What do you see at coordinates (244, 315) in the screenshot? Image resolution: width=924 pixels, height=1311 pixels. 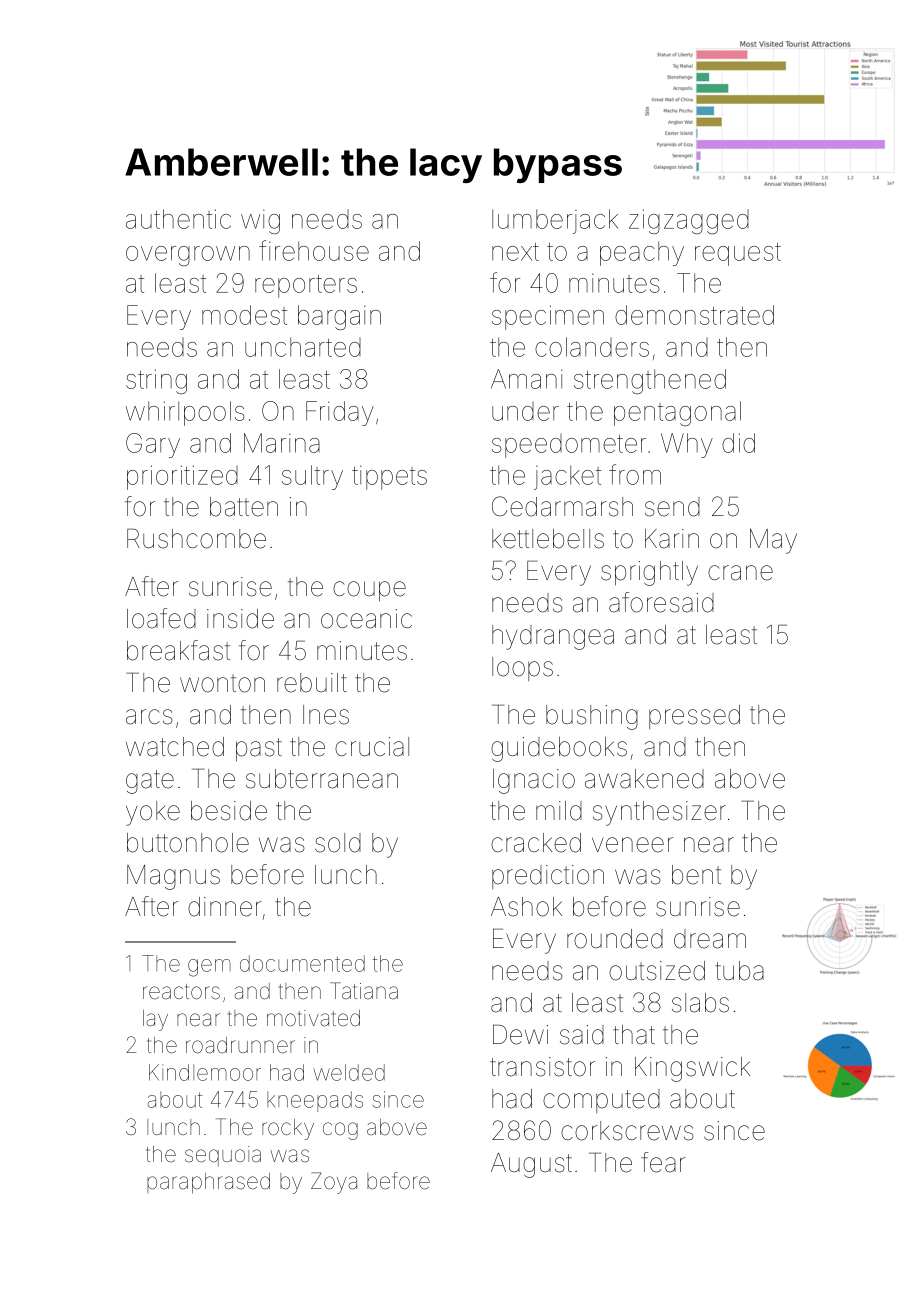 I see `modest` at bounding box center [244, 315].
